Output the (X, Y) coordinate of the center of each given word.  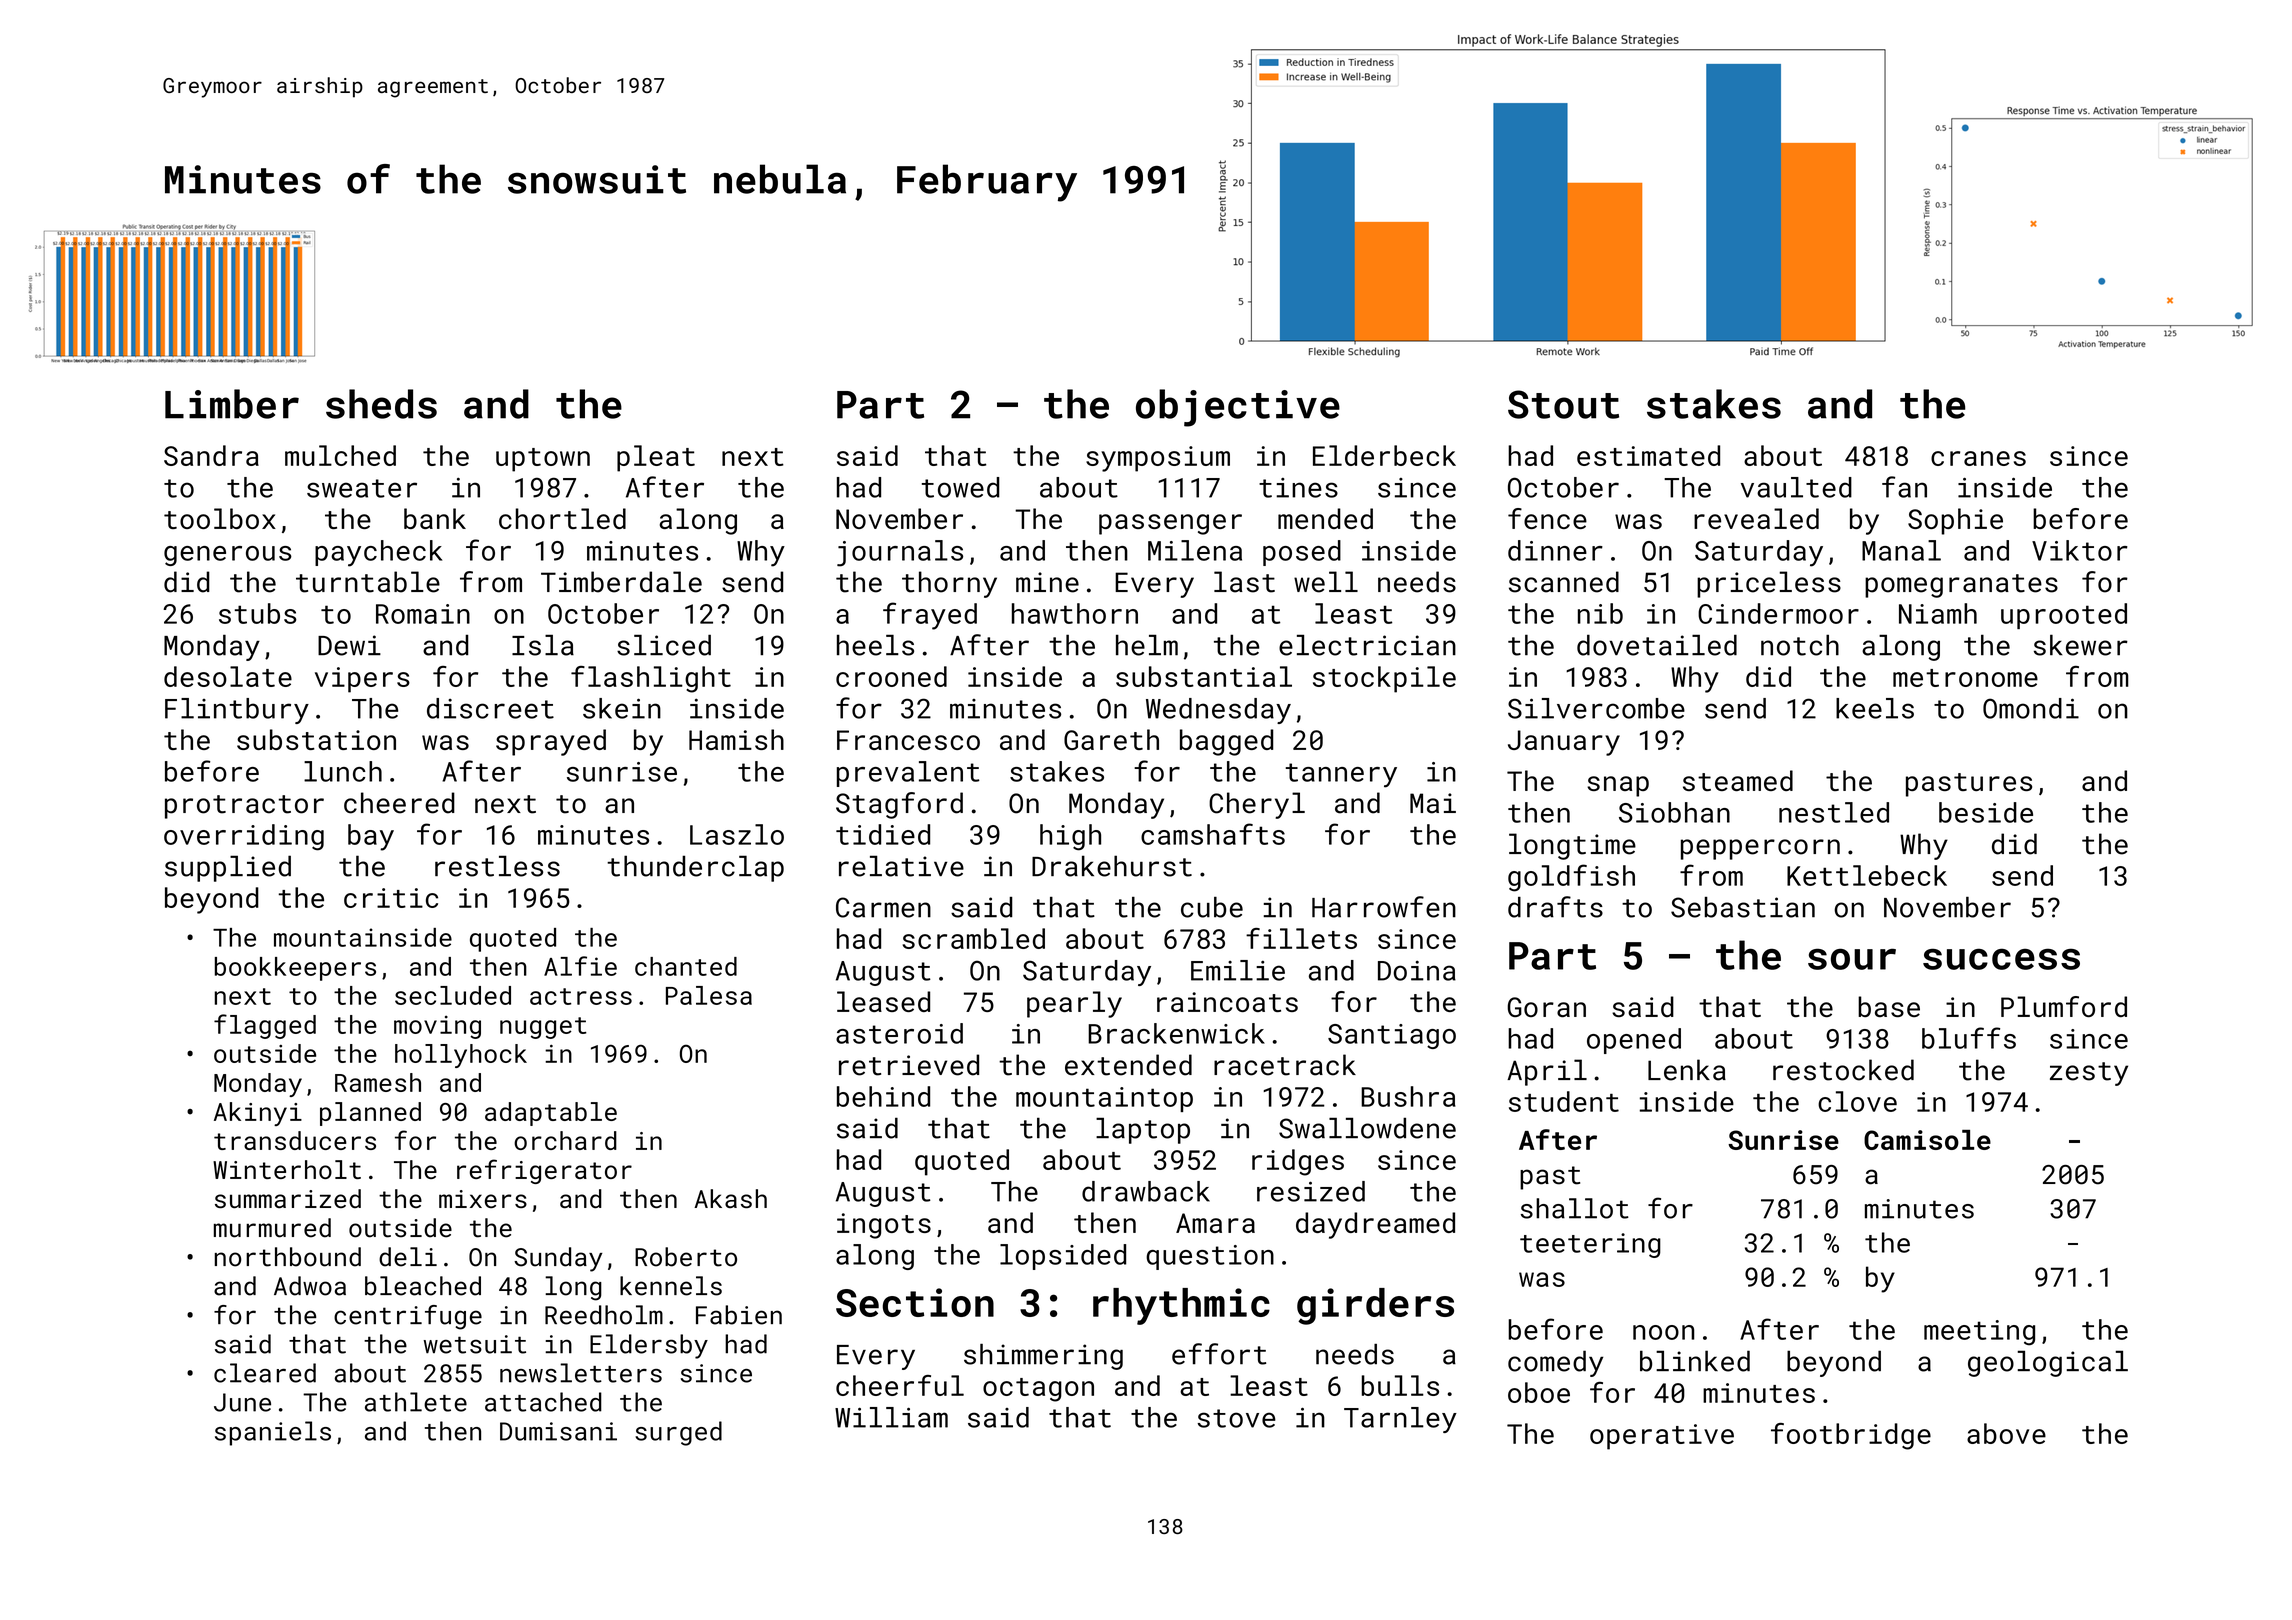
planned (370, 1114)
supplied (228, 868)
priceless (1769, 584)
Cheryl (1257, 805)
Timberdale (621, 582)
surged (678, 1433)
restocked (1843, 1070)
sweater (362, 488)
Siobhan (1674, 812)
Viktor (2080, 550)
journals (900, 553)
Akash (730, 1199)
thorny (949, 584)
